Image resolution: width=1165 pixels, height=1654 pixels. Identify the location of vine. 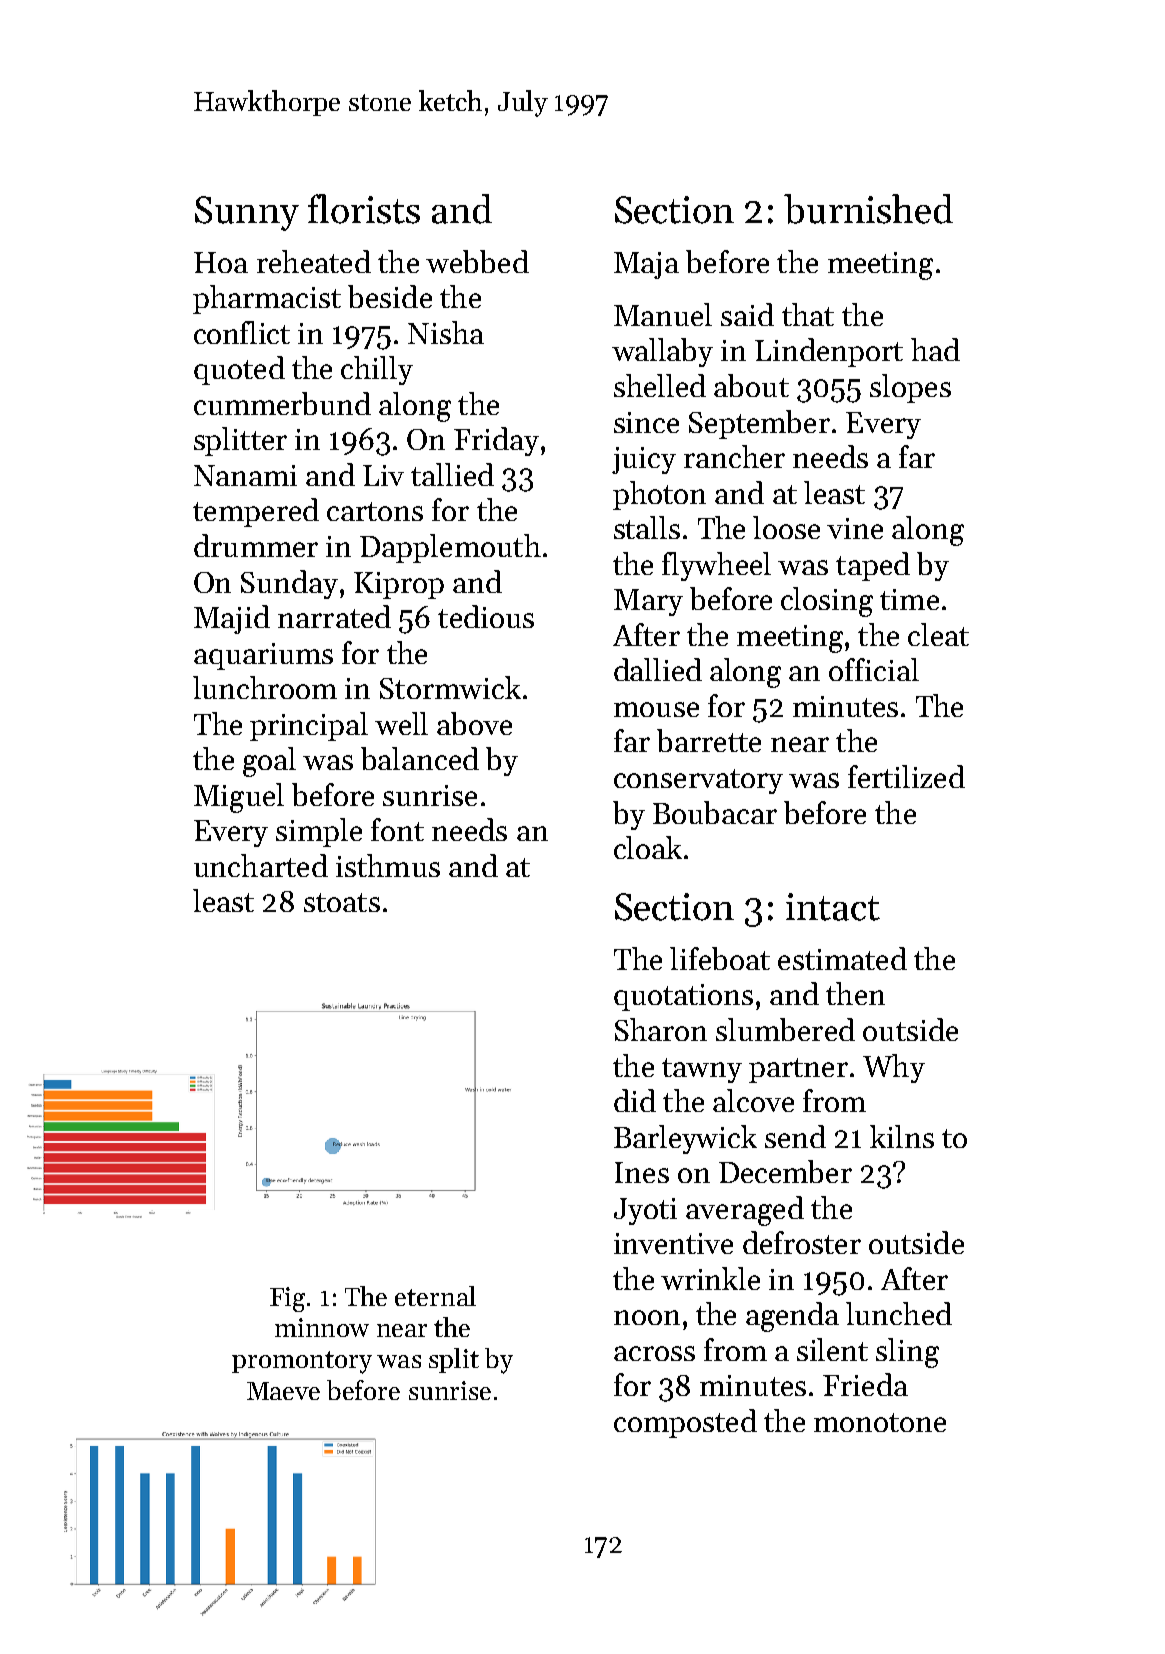
(855, 528).
